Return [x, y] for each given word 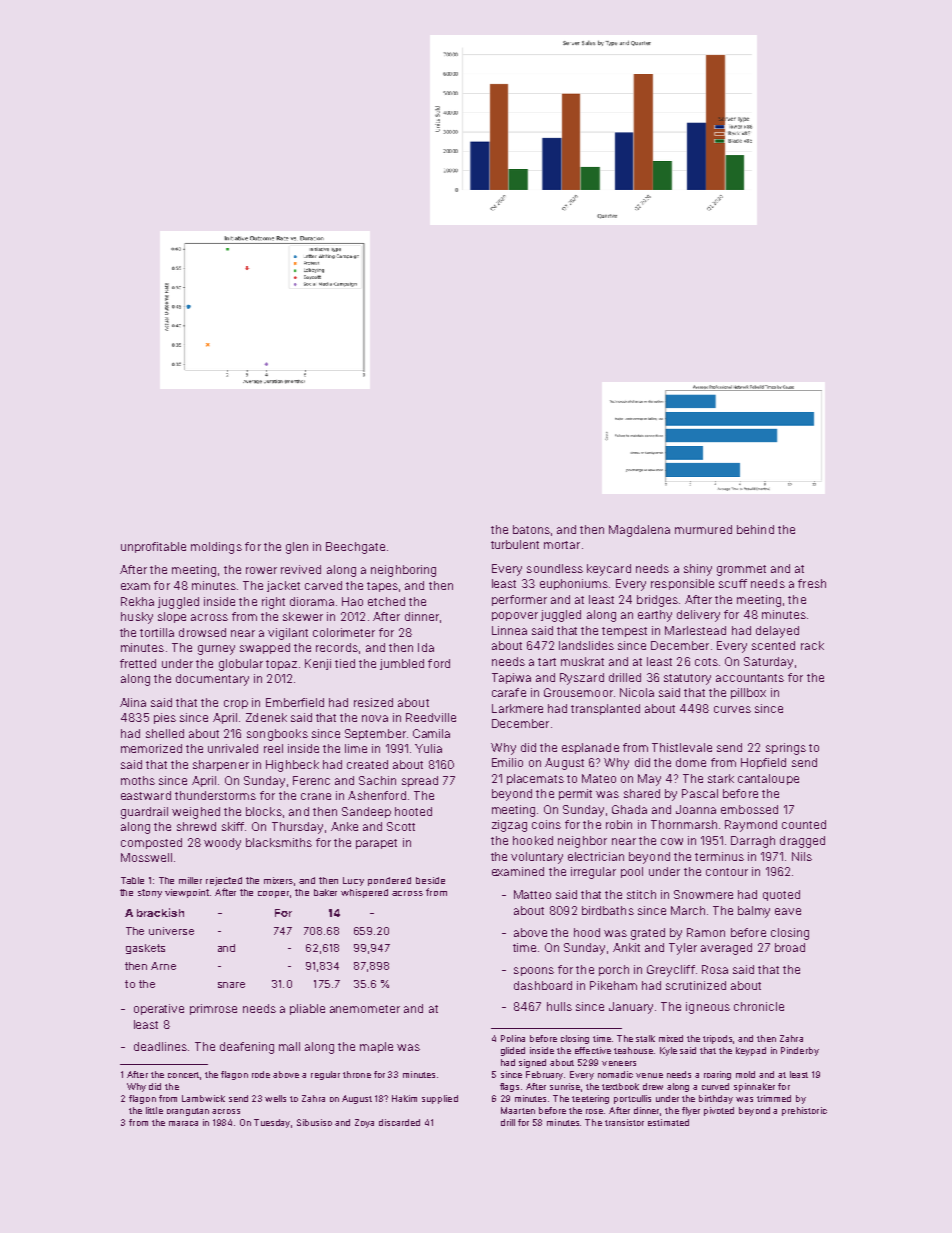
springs [786, 749]
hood [587, 932]
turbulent [515, 544]
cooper [273, 894]
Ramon [706, 932]
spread [420, 781]
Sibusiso [314, 1122]
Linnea [509, 630]
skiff [233, 826]
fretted [138, 663]
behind [755, 529]
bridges [657, 601]
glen [297, 548]
